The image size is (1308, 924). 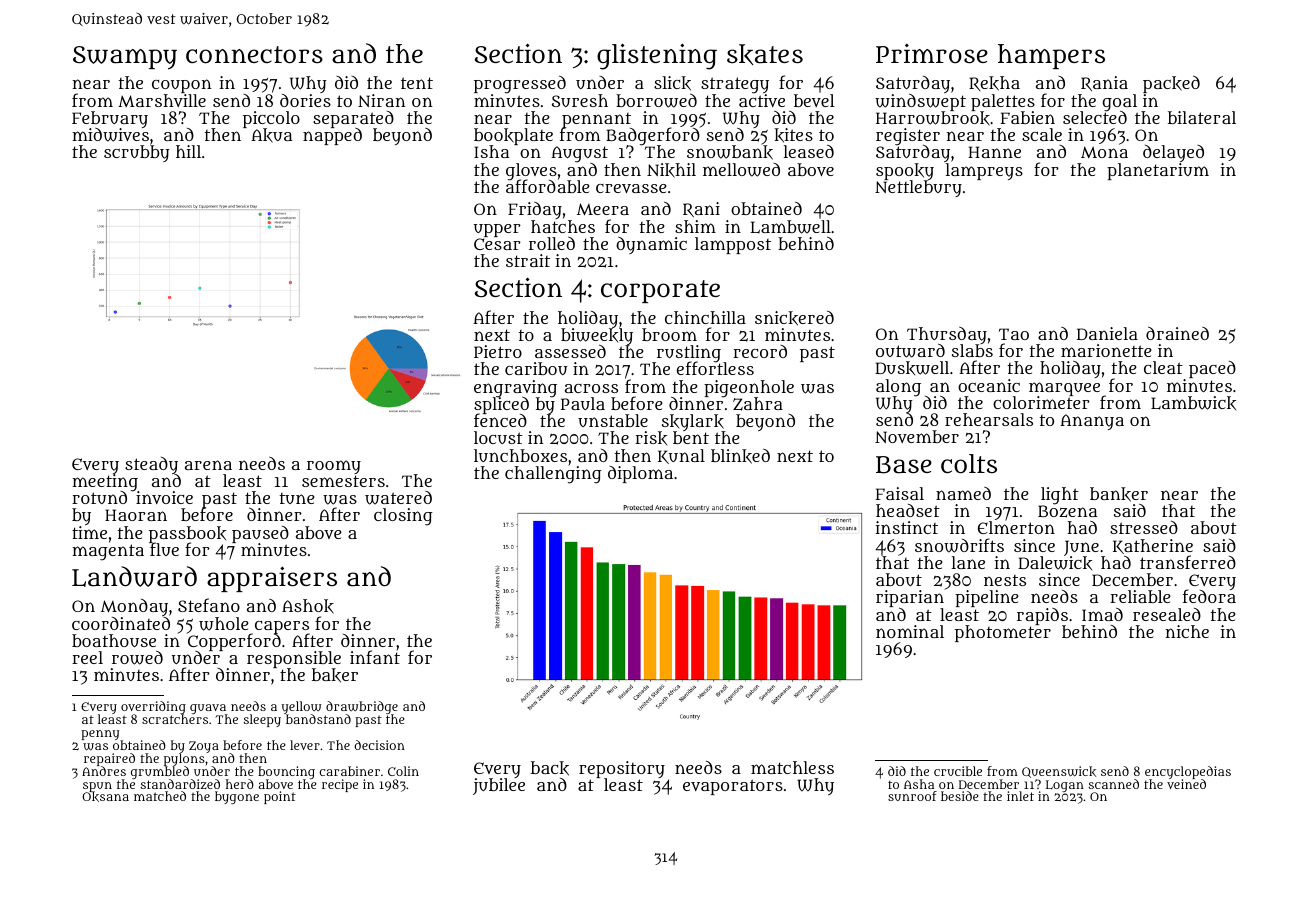 I want to click on Oksana, so click(x=105, y=797).
